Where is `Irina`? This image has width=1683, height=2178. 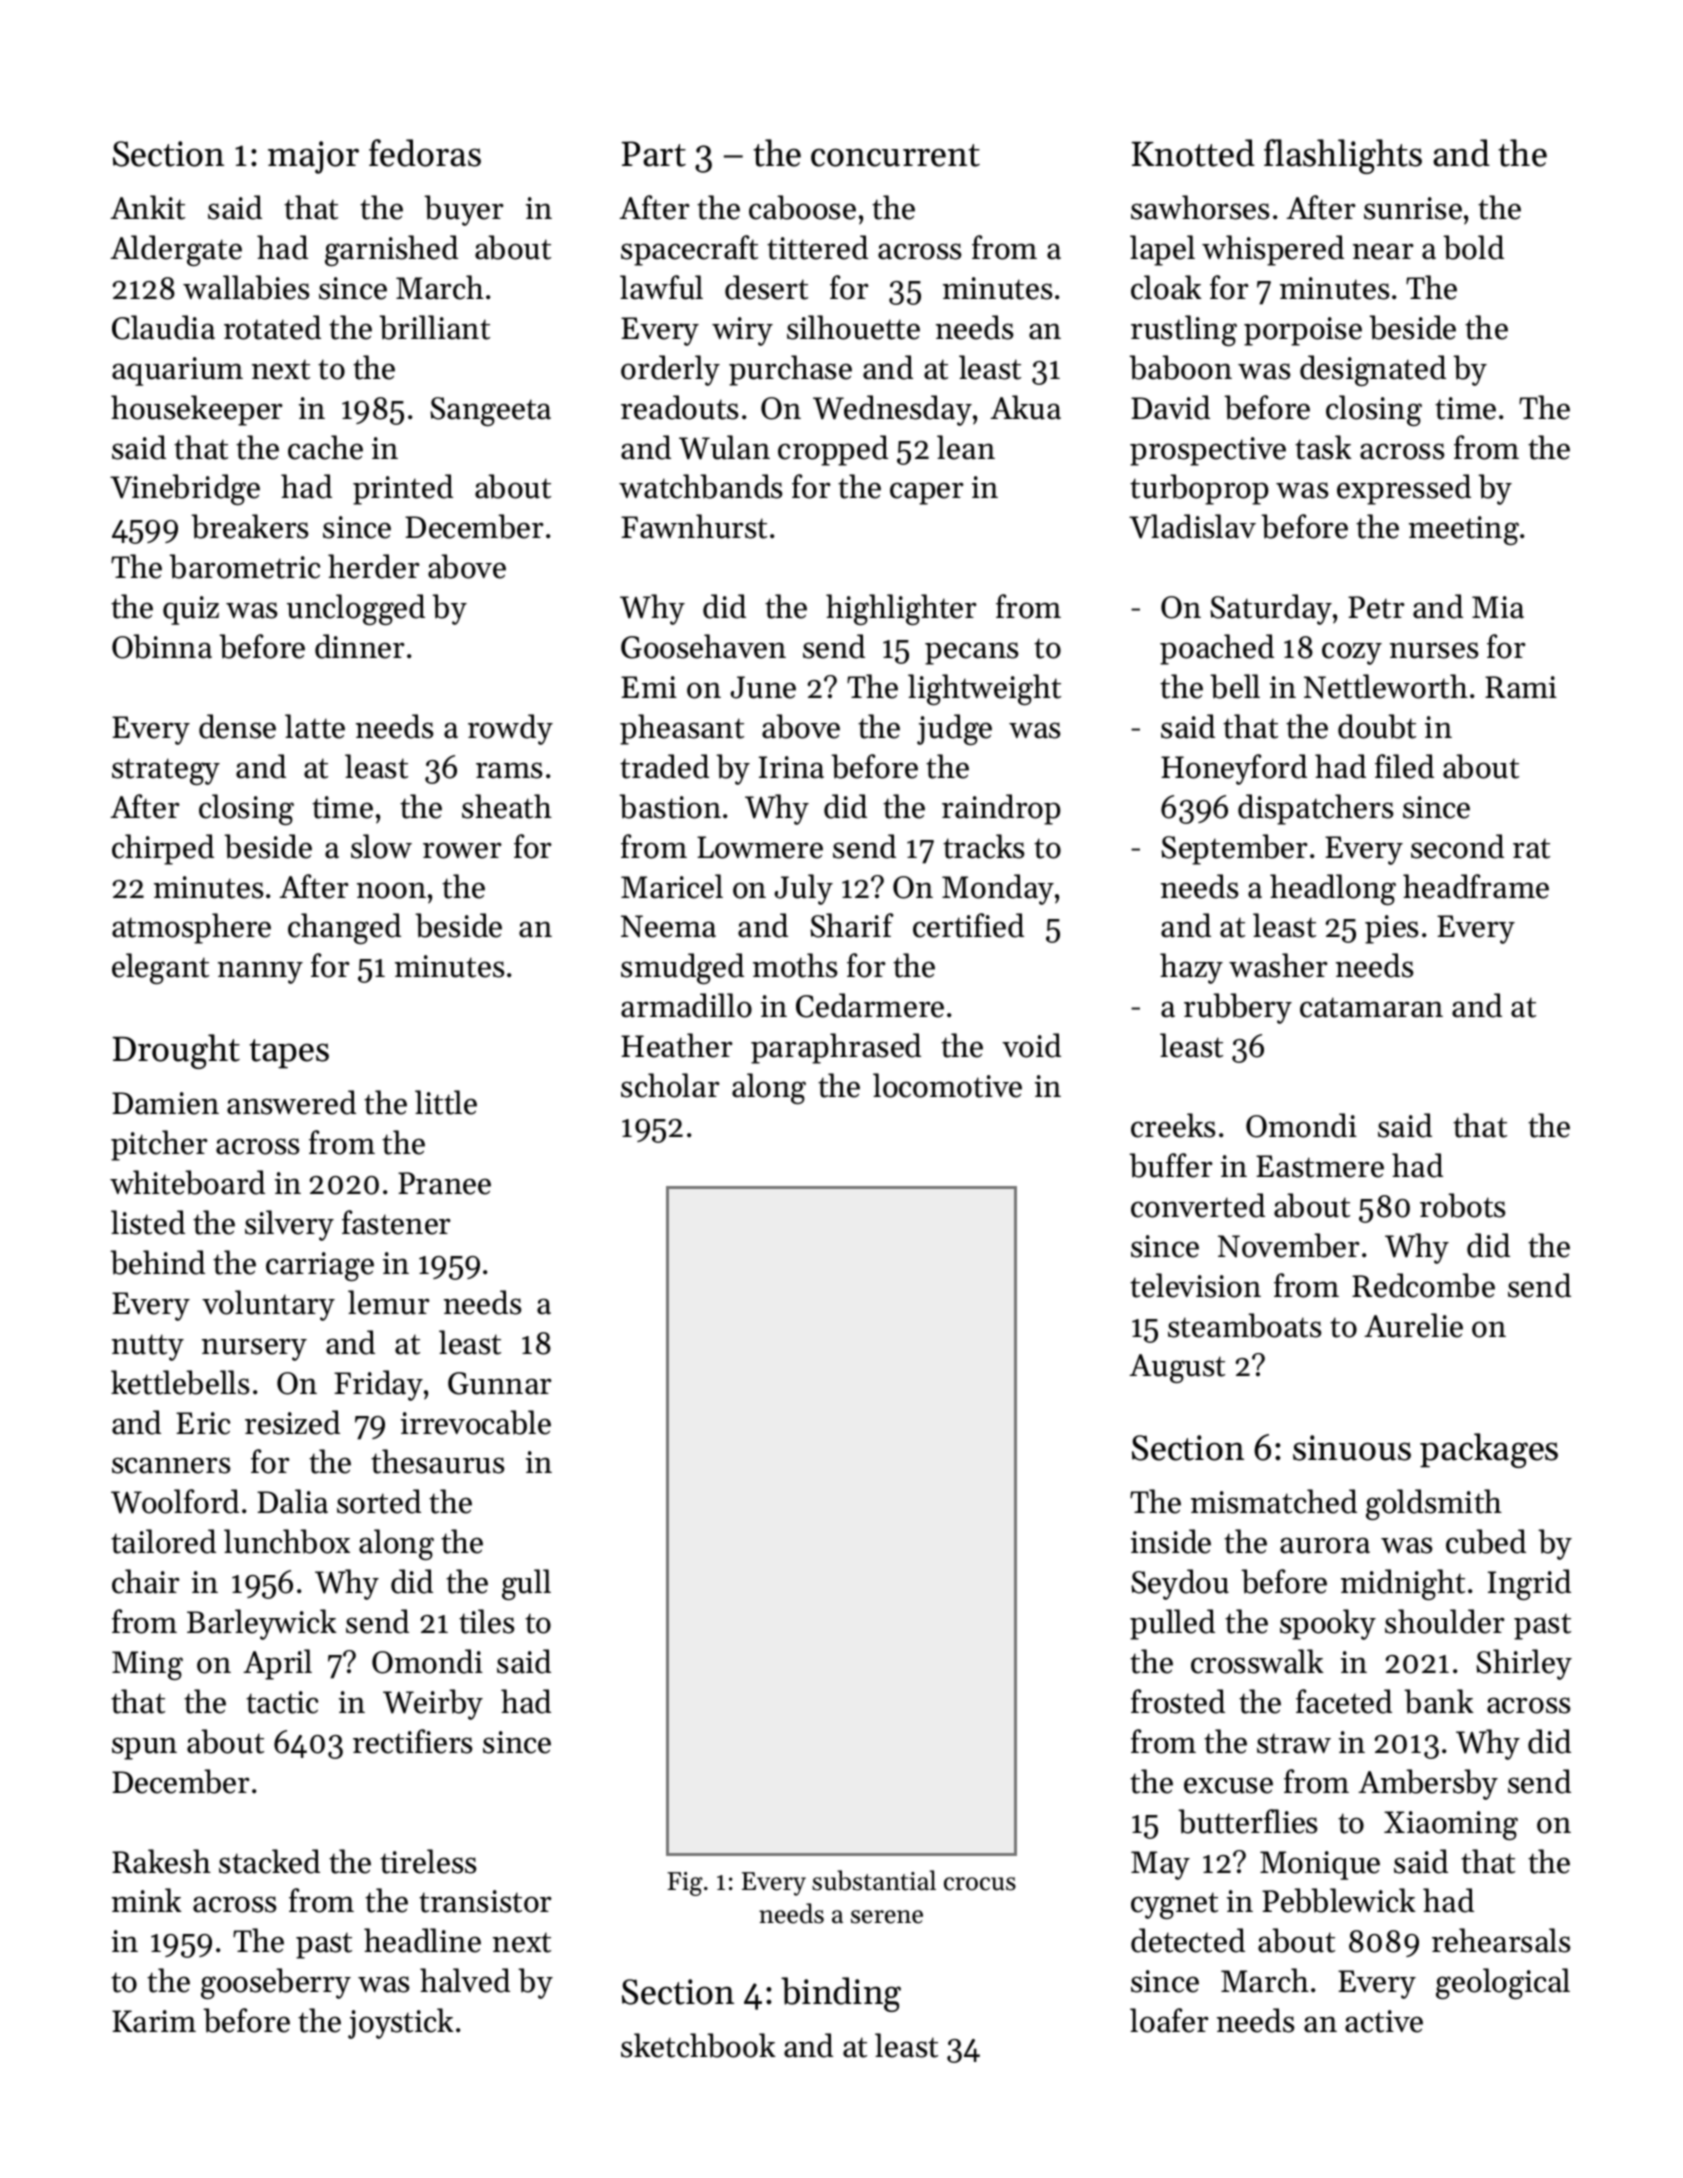 Irina is located at coordinates (791, 767).
